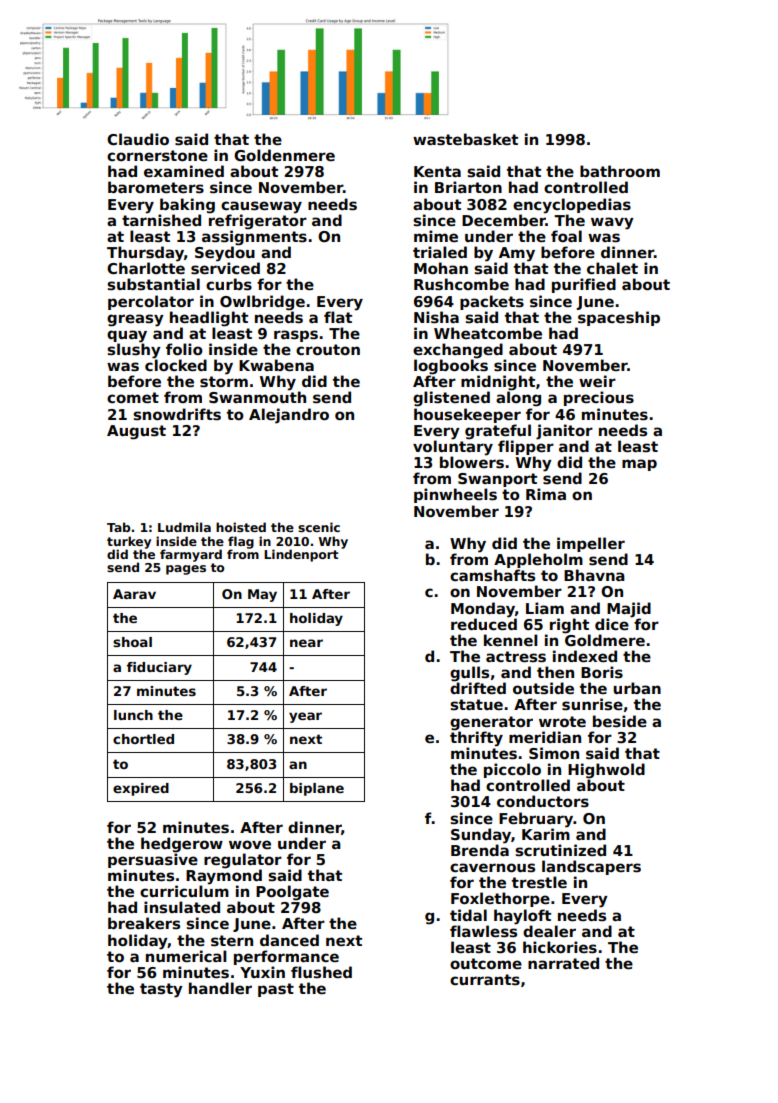 This screenshot has height=1103, width=778. Describe the element at coordinates (153, 860) in the screenshot. I see `persuasive` at that location.
